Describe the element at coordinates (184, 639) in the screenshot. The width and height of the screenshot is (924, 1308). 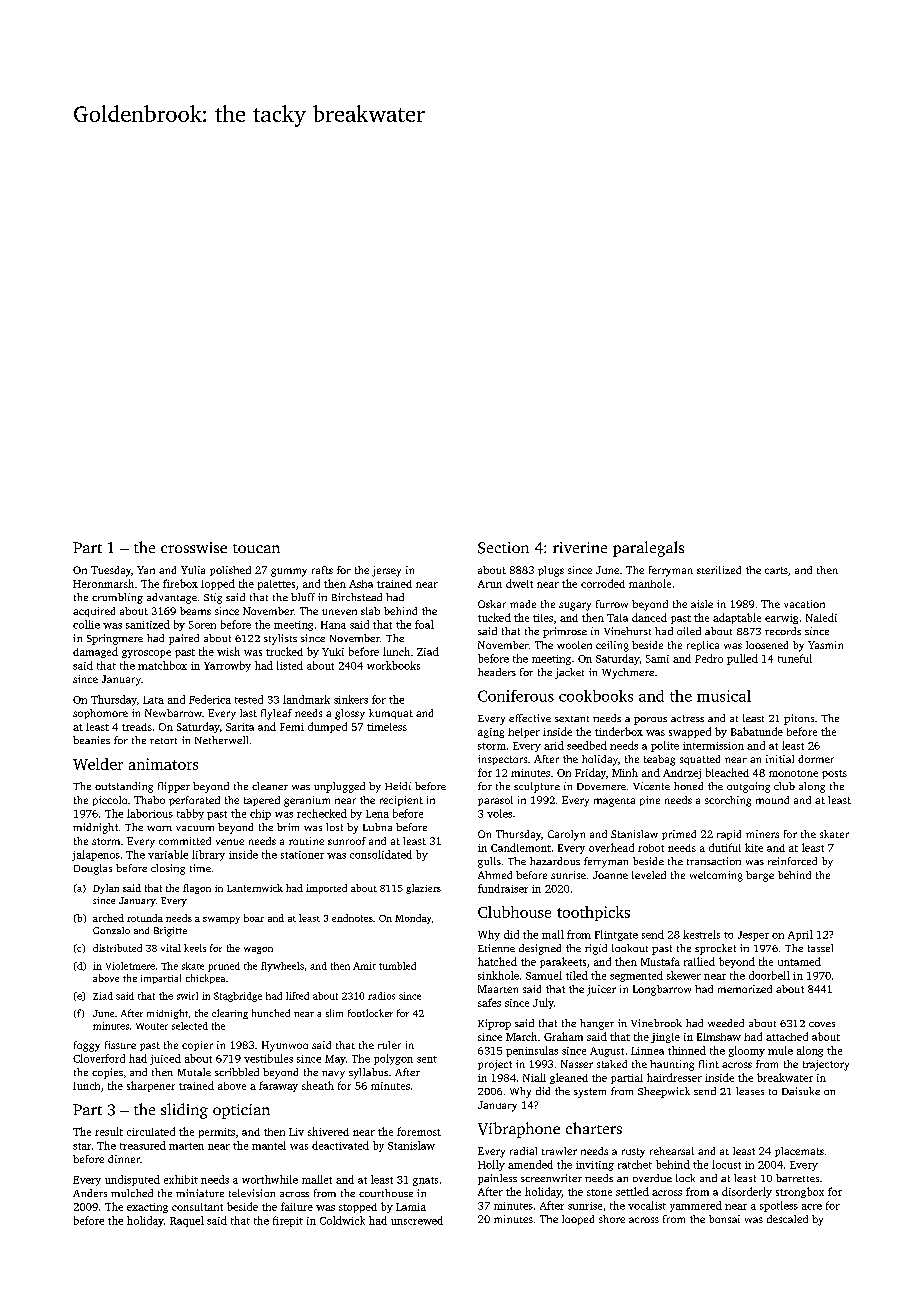
I see `paired` at that location.
